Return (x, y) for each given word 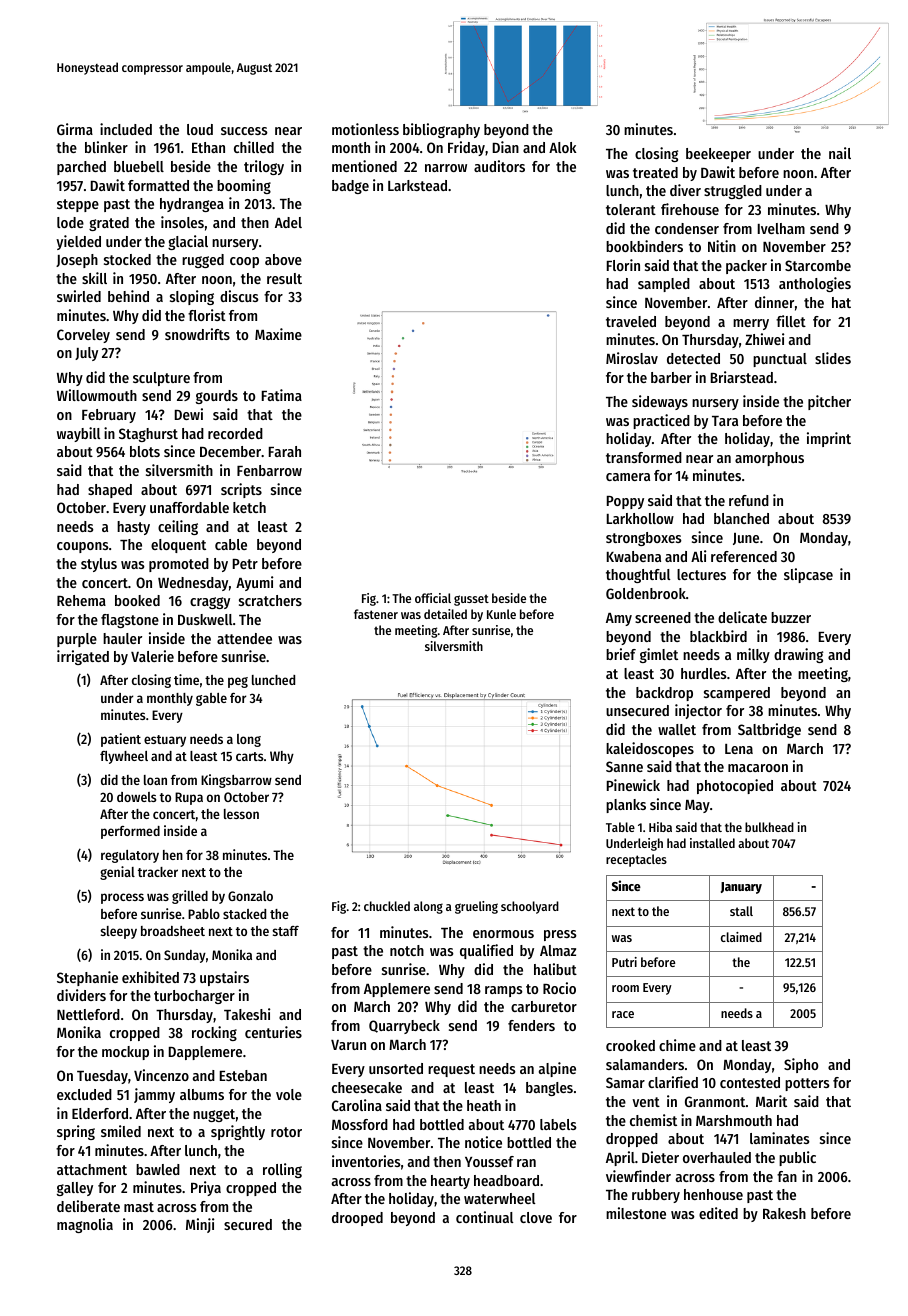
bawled (158, 1169)
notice (483, 1142)
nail (840, 153)
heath (484, 1105)
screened (663, 617)
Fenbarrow (269, 470)
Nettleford (88, 1014)
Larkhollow (640, 518)
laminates (780, 1138)
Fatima (282, 395)
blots (145, 451)
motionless (365, 129)
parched (81, 168)
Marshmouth (734, 1120)
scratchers (270, 600)
